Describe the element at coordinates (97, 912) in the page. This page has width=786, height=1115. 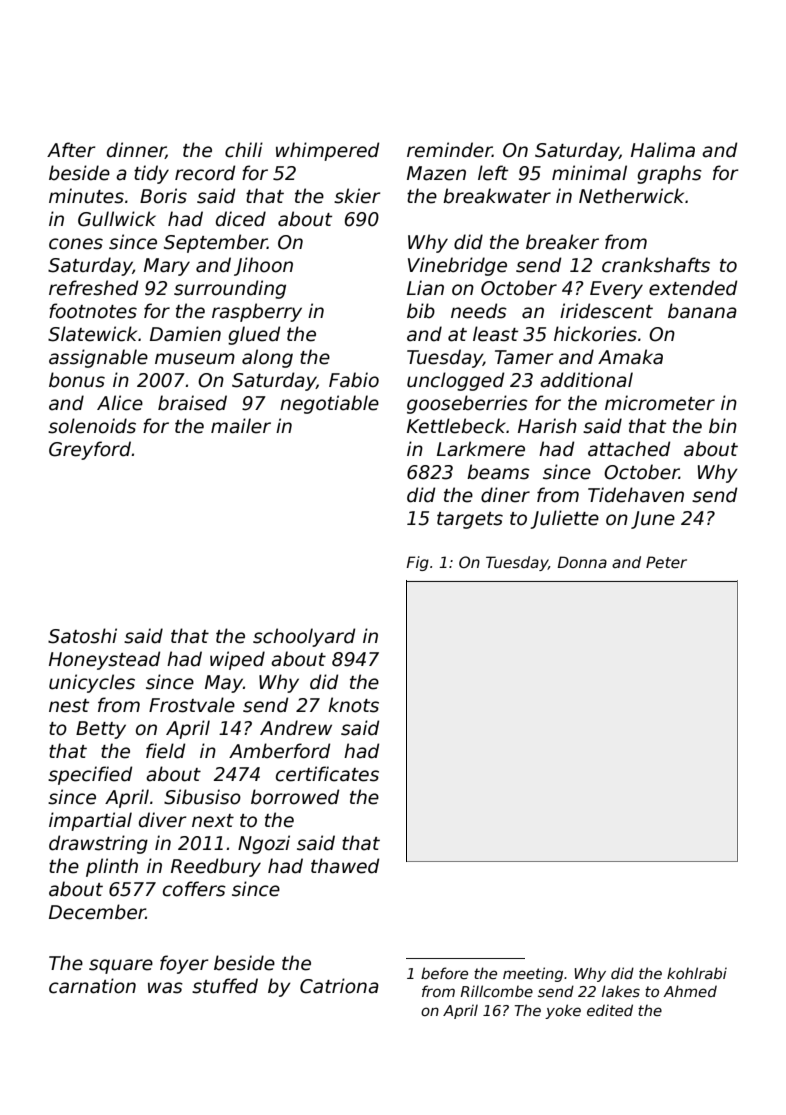
I see `December` at that location.
